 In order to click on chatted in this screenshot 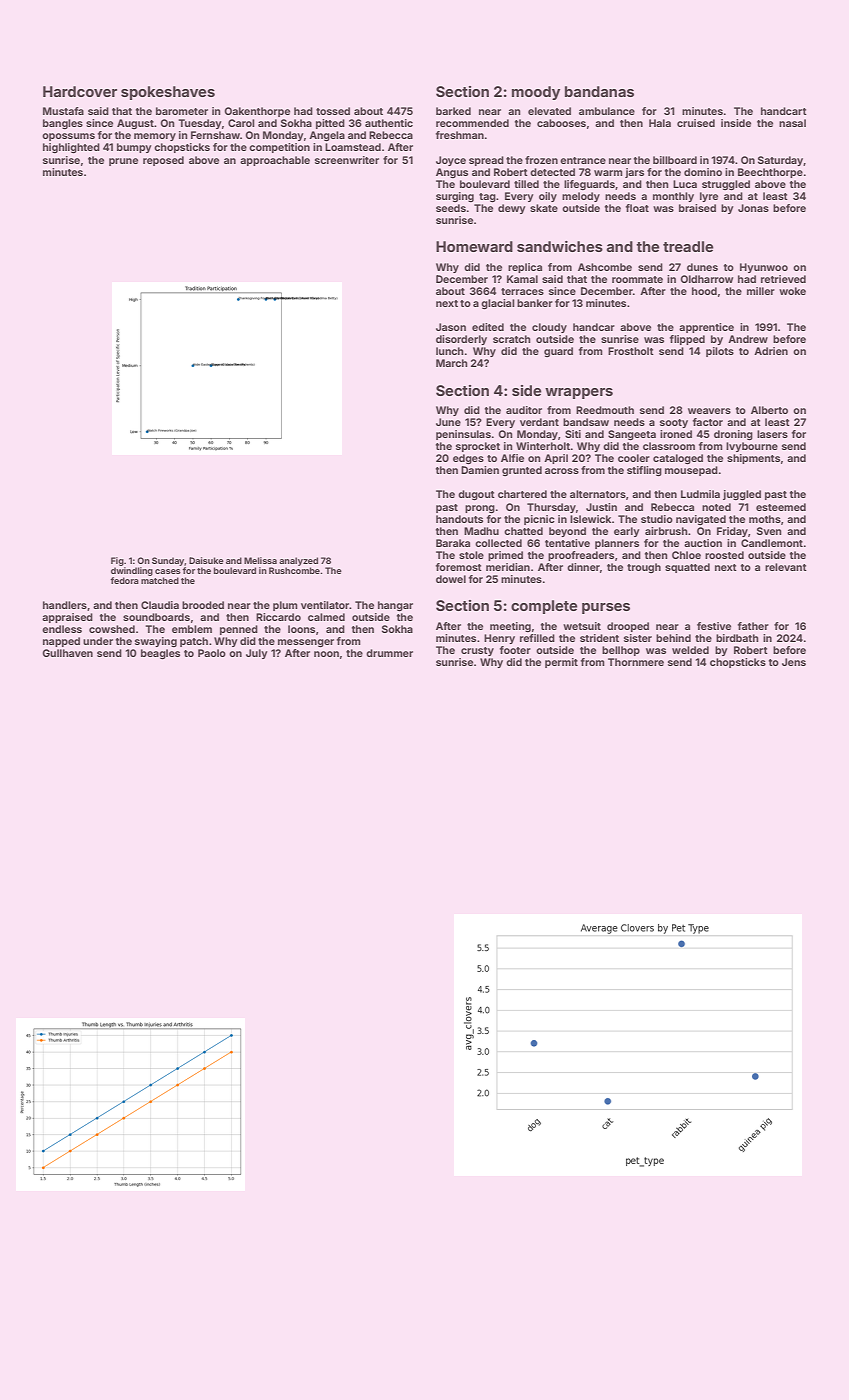, I will do `click(523, 531)`.
